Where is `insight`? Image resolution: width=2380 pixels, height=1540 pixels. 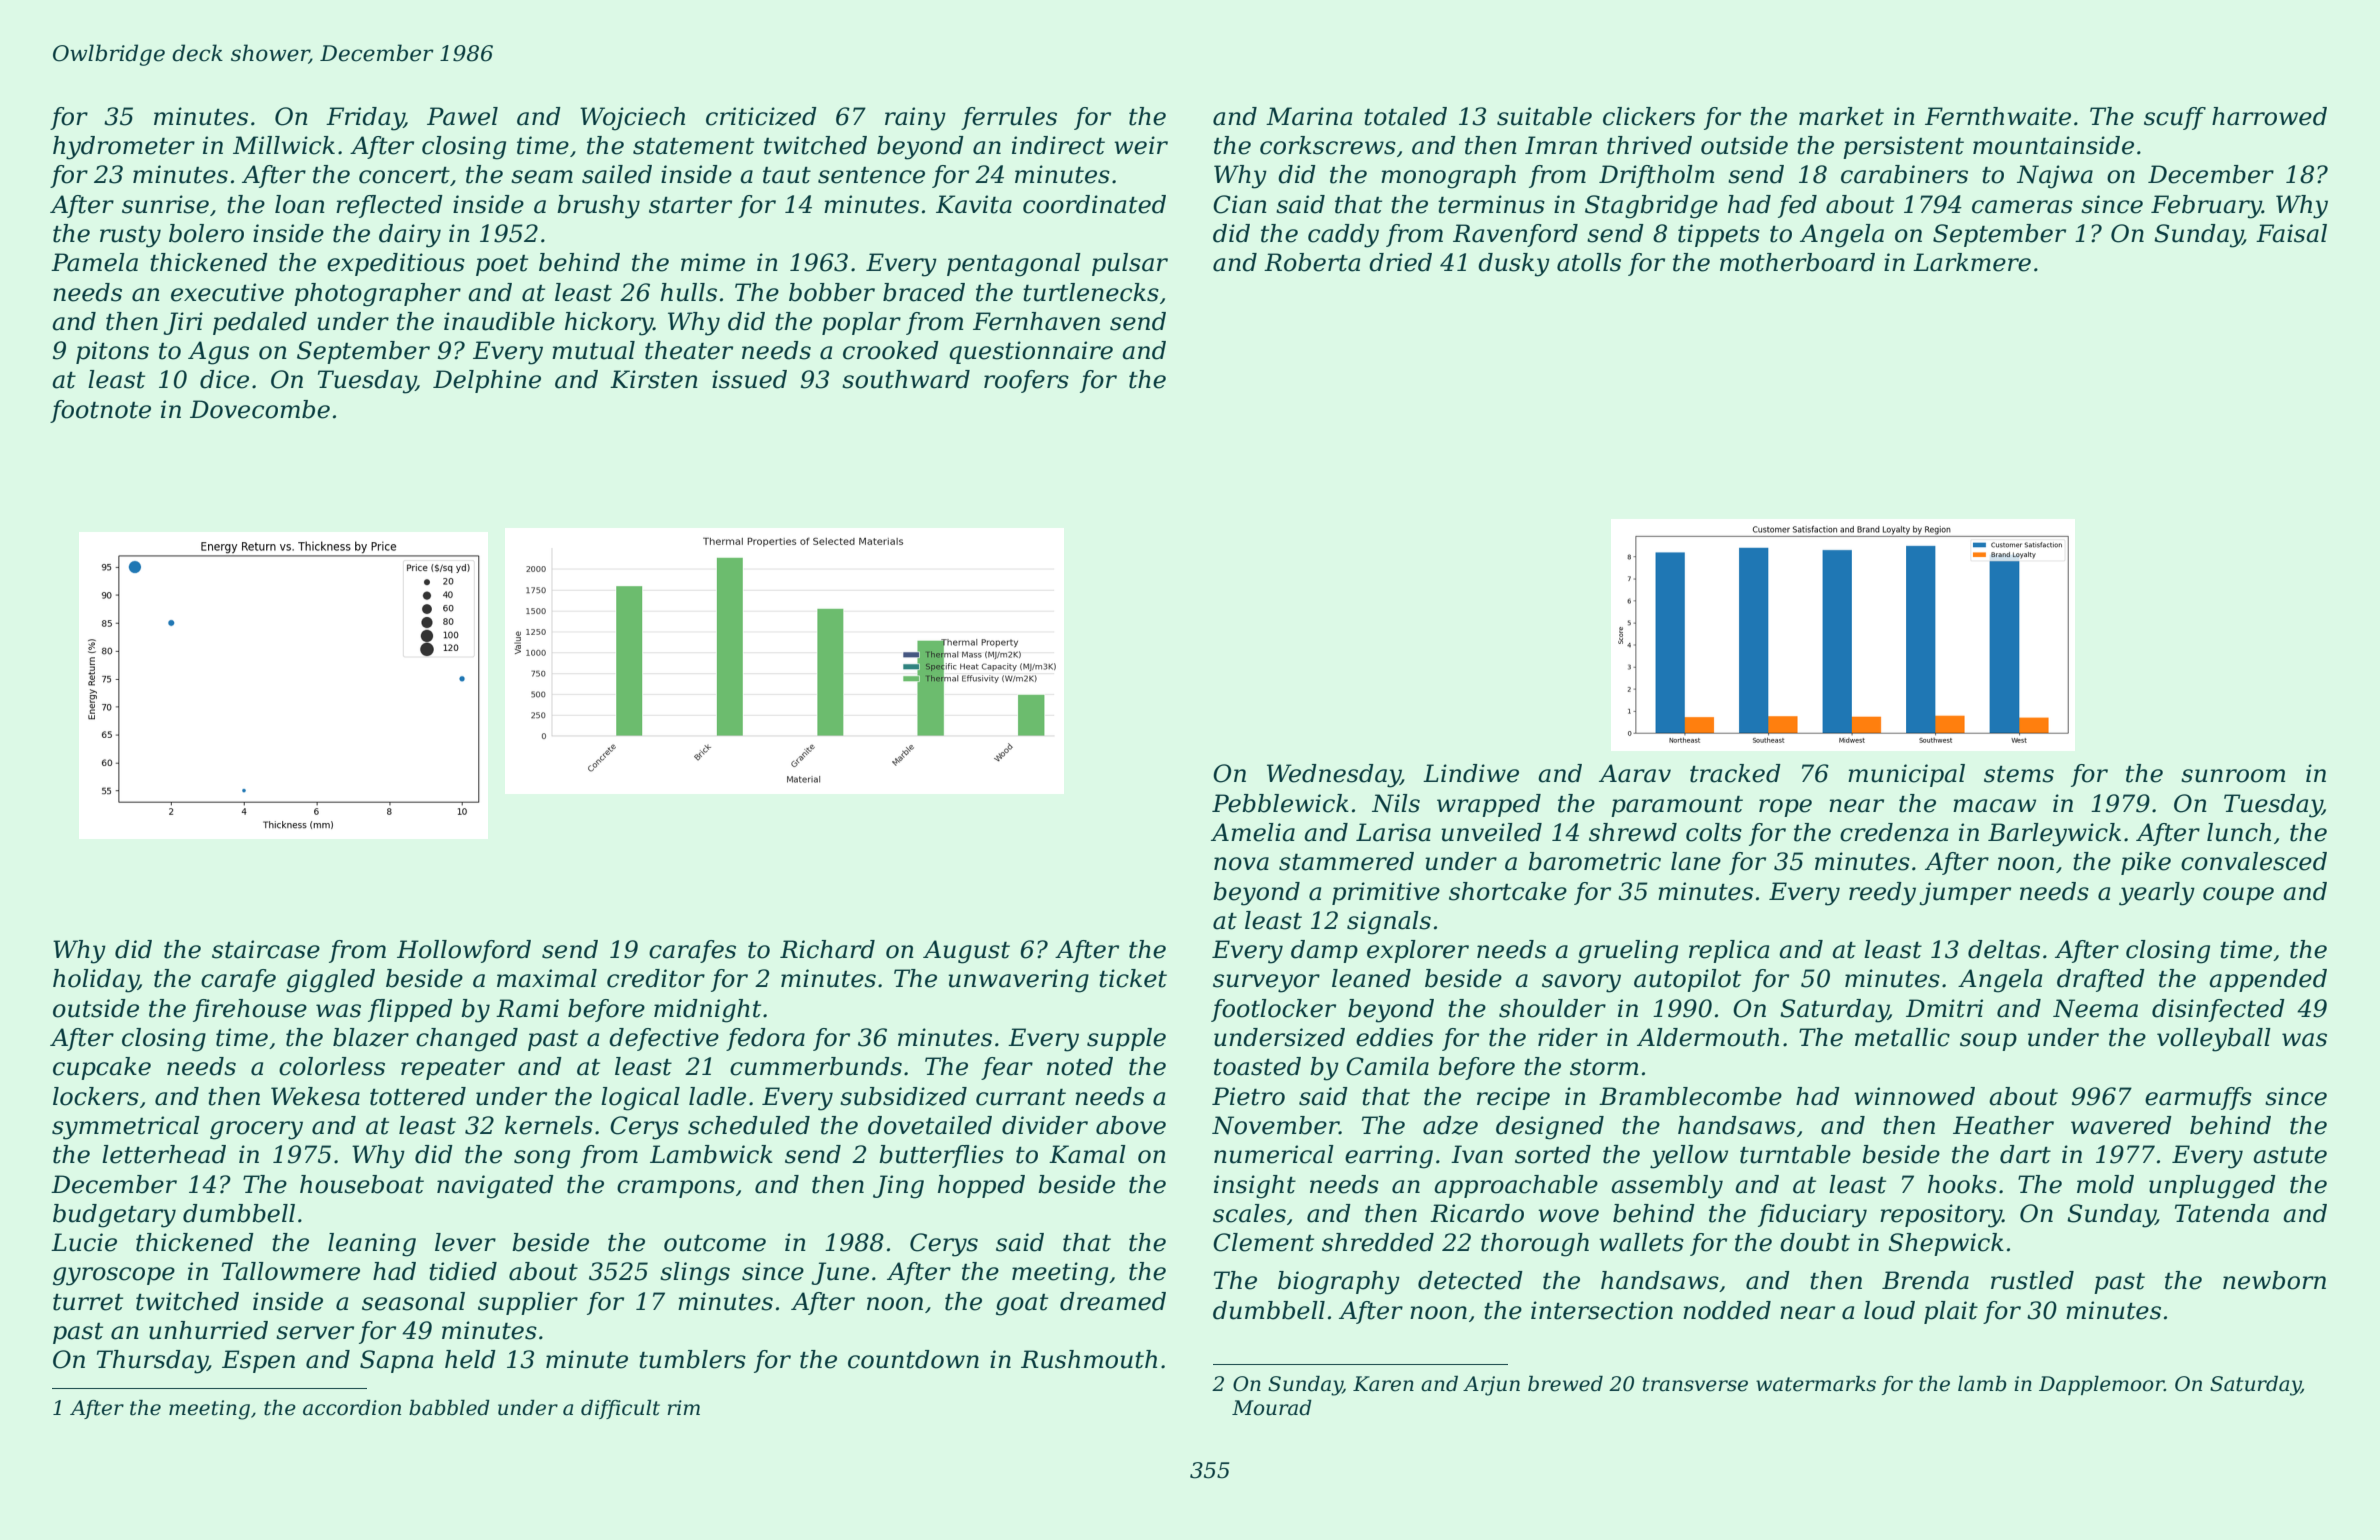
insight is located at coordinates (1255, 1187).
